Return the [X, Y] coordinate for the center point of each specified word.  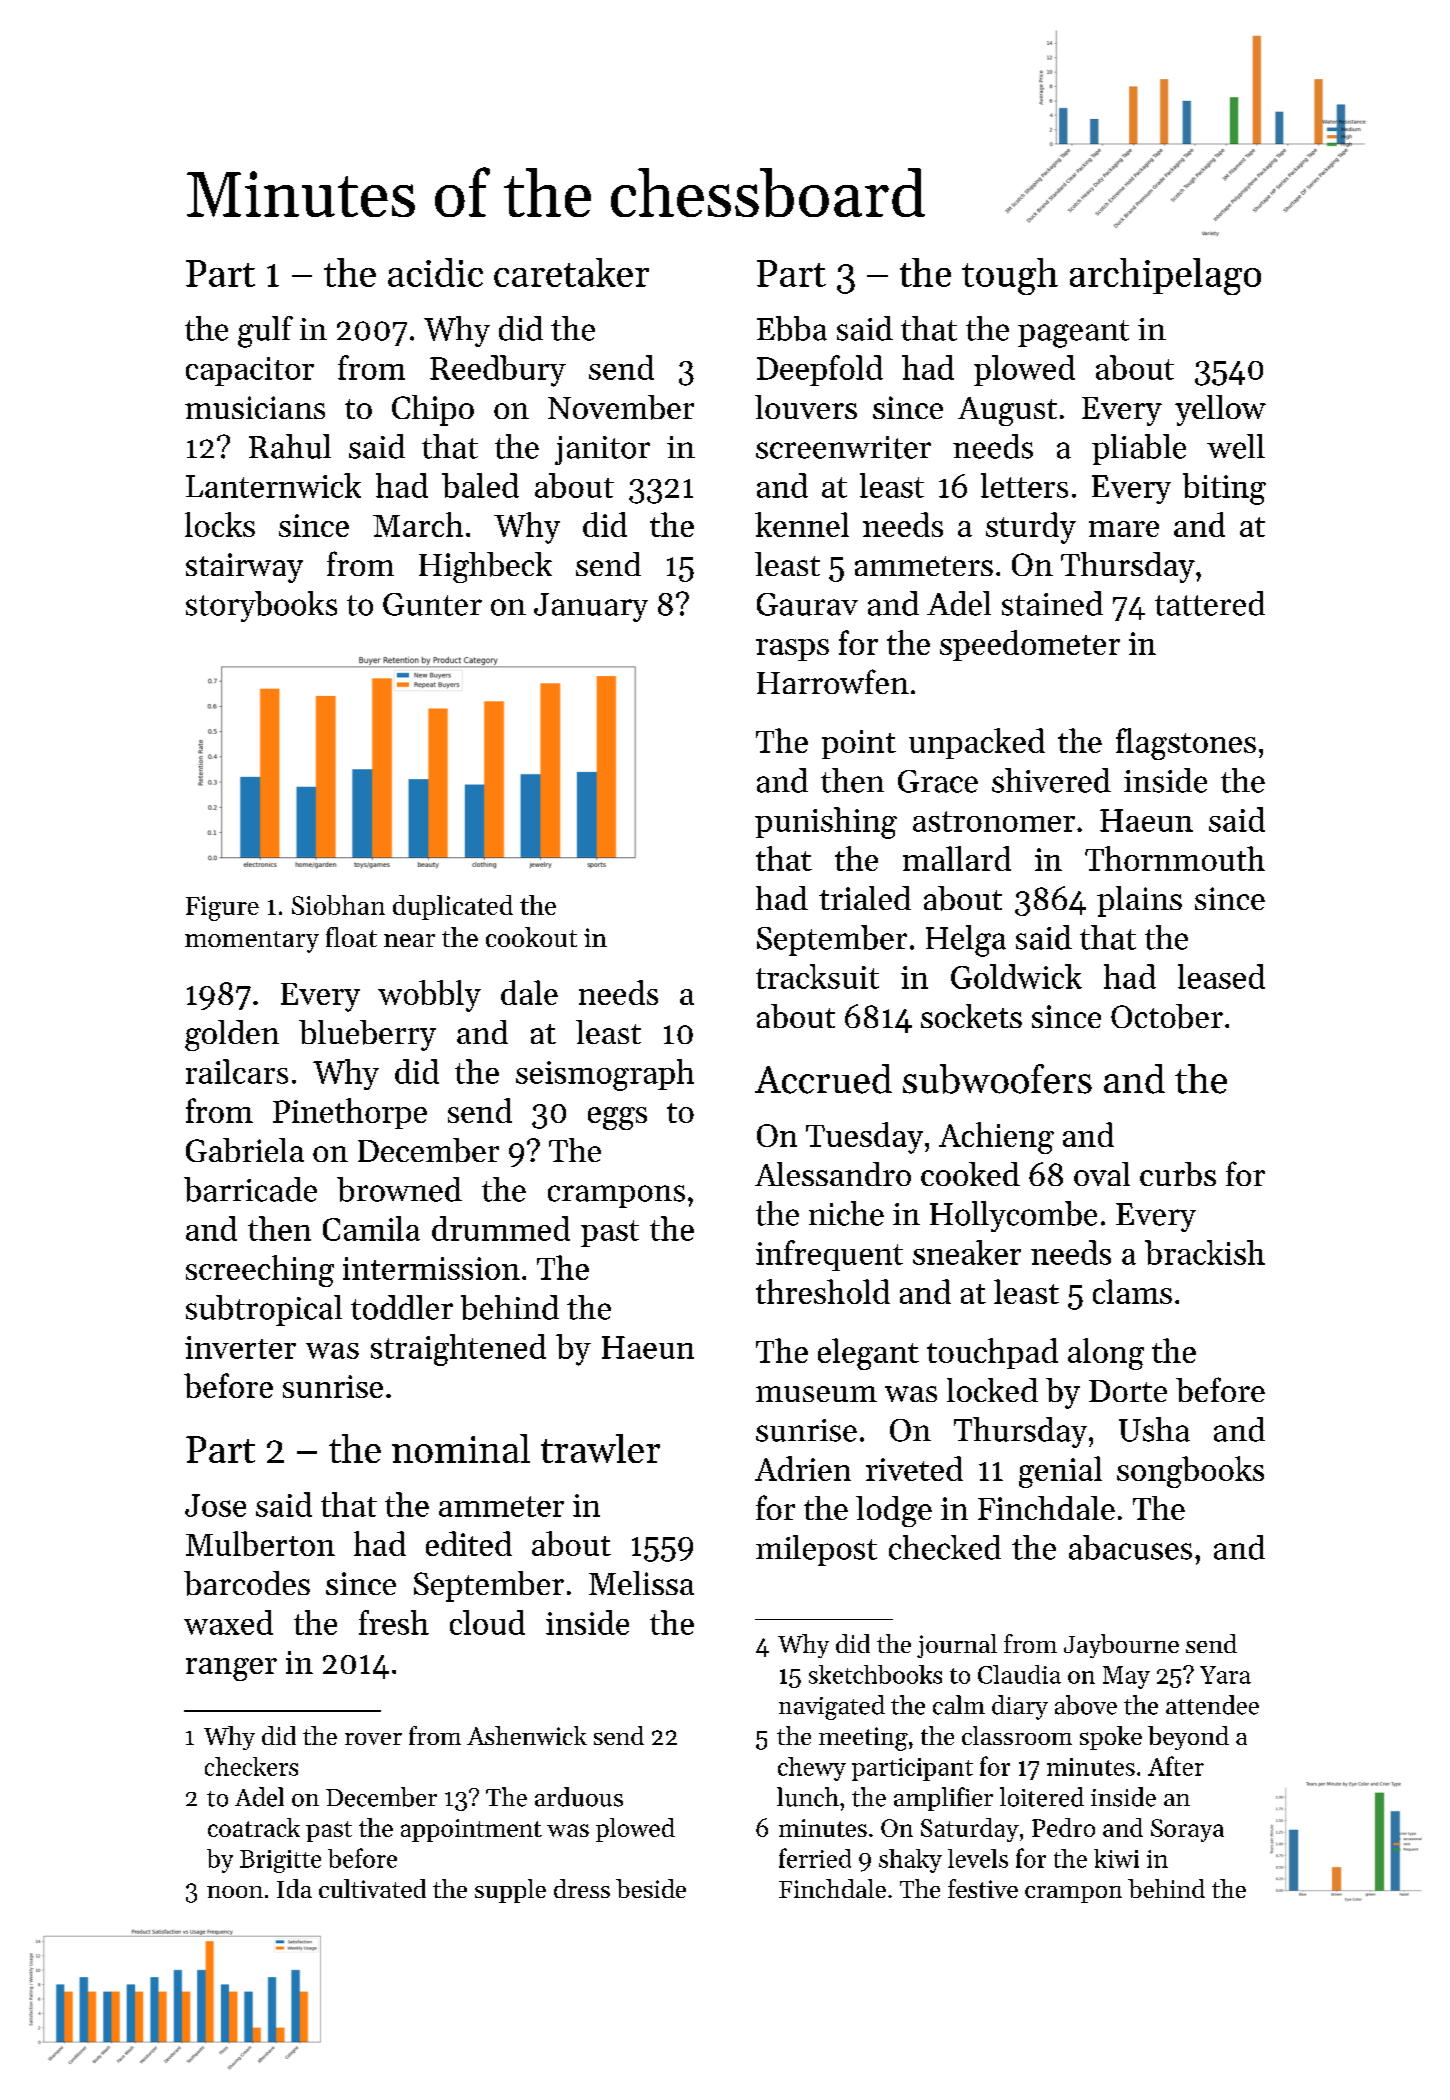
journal [957, 1646]
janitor [602, 450]
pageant [1073, 334]
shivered [1051, 780]
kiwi [1116, 1858]
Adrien [803, 1468]
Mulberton [260, 1543]
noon [235, 1892]
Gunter [432, 604]
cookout [531, 937]
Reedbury [498, 371]
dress [582, 1888]
